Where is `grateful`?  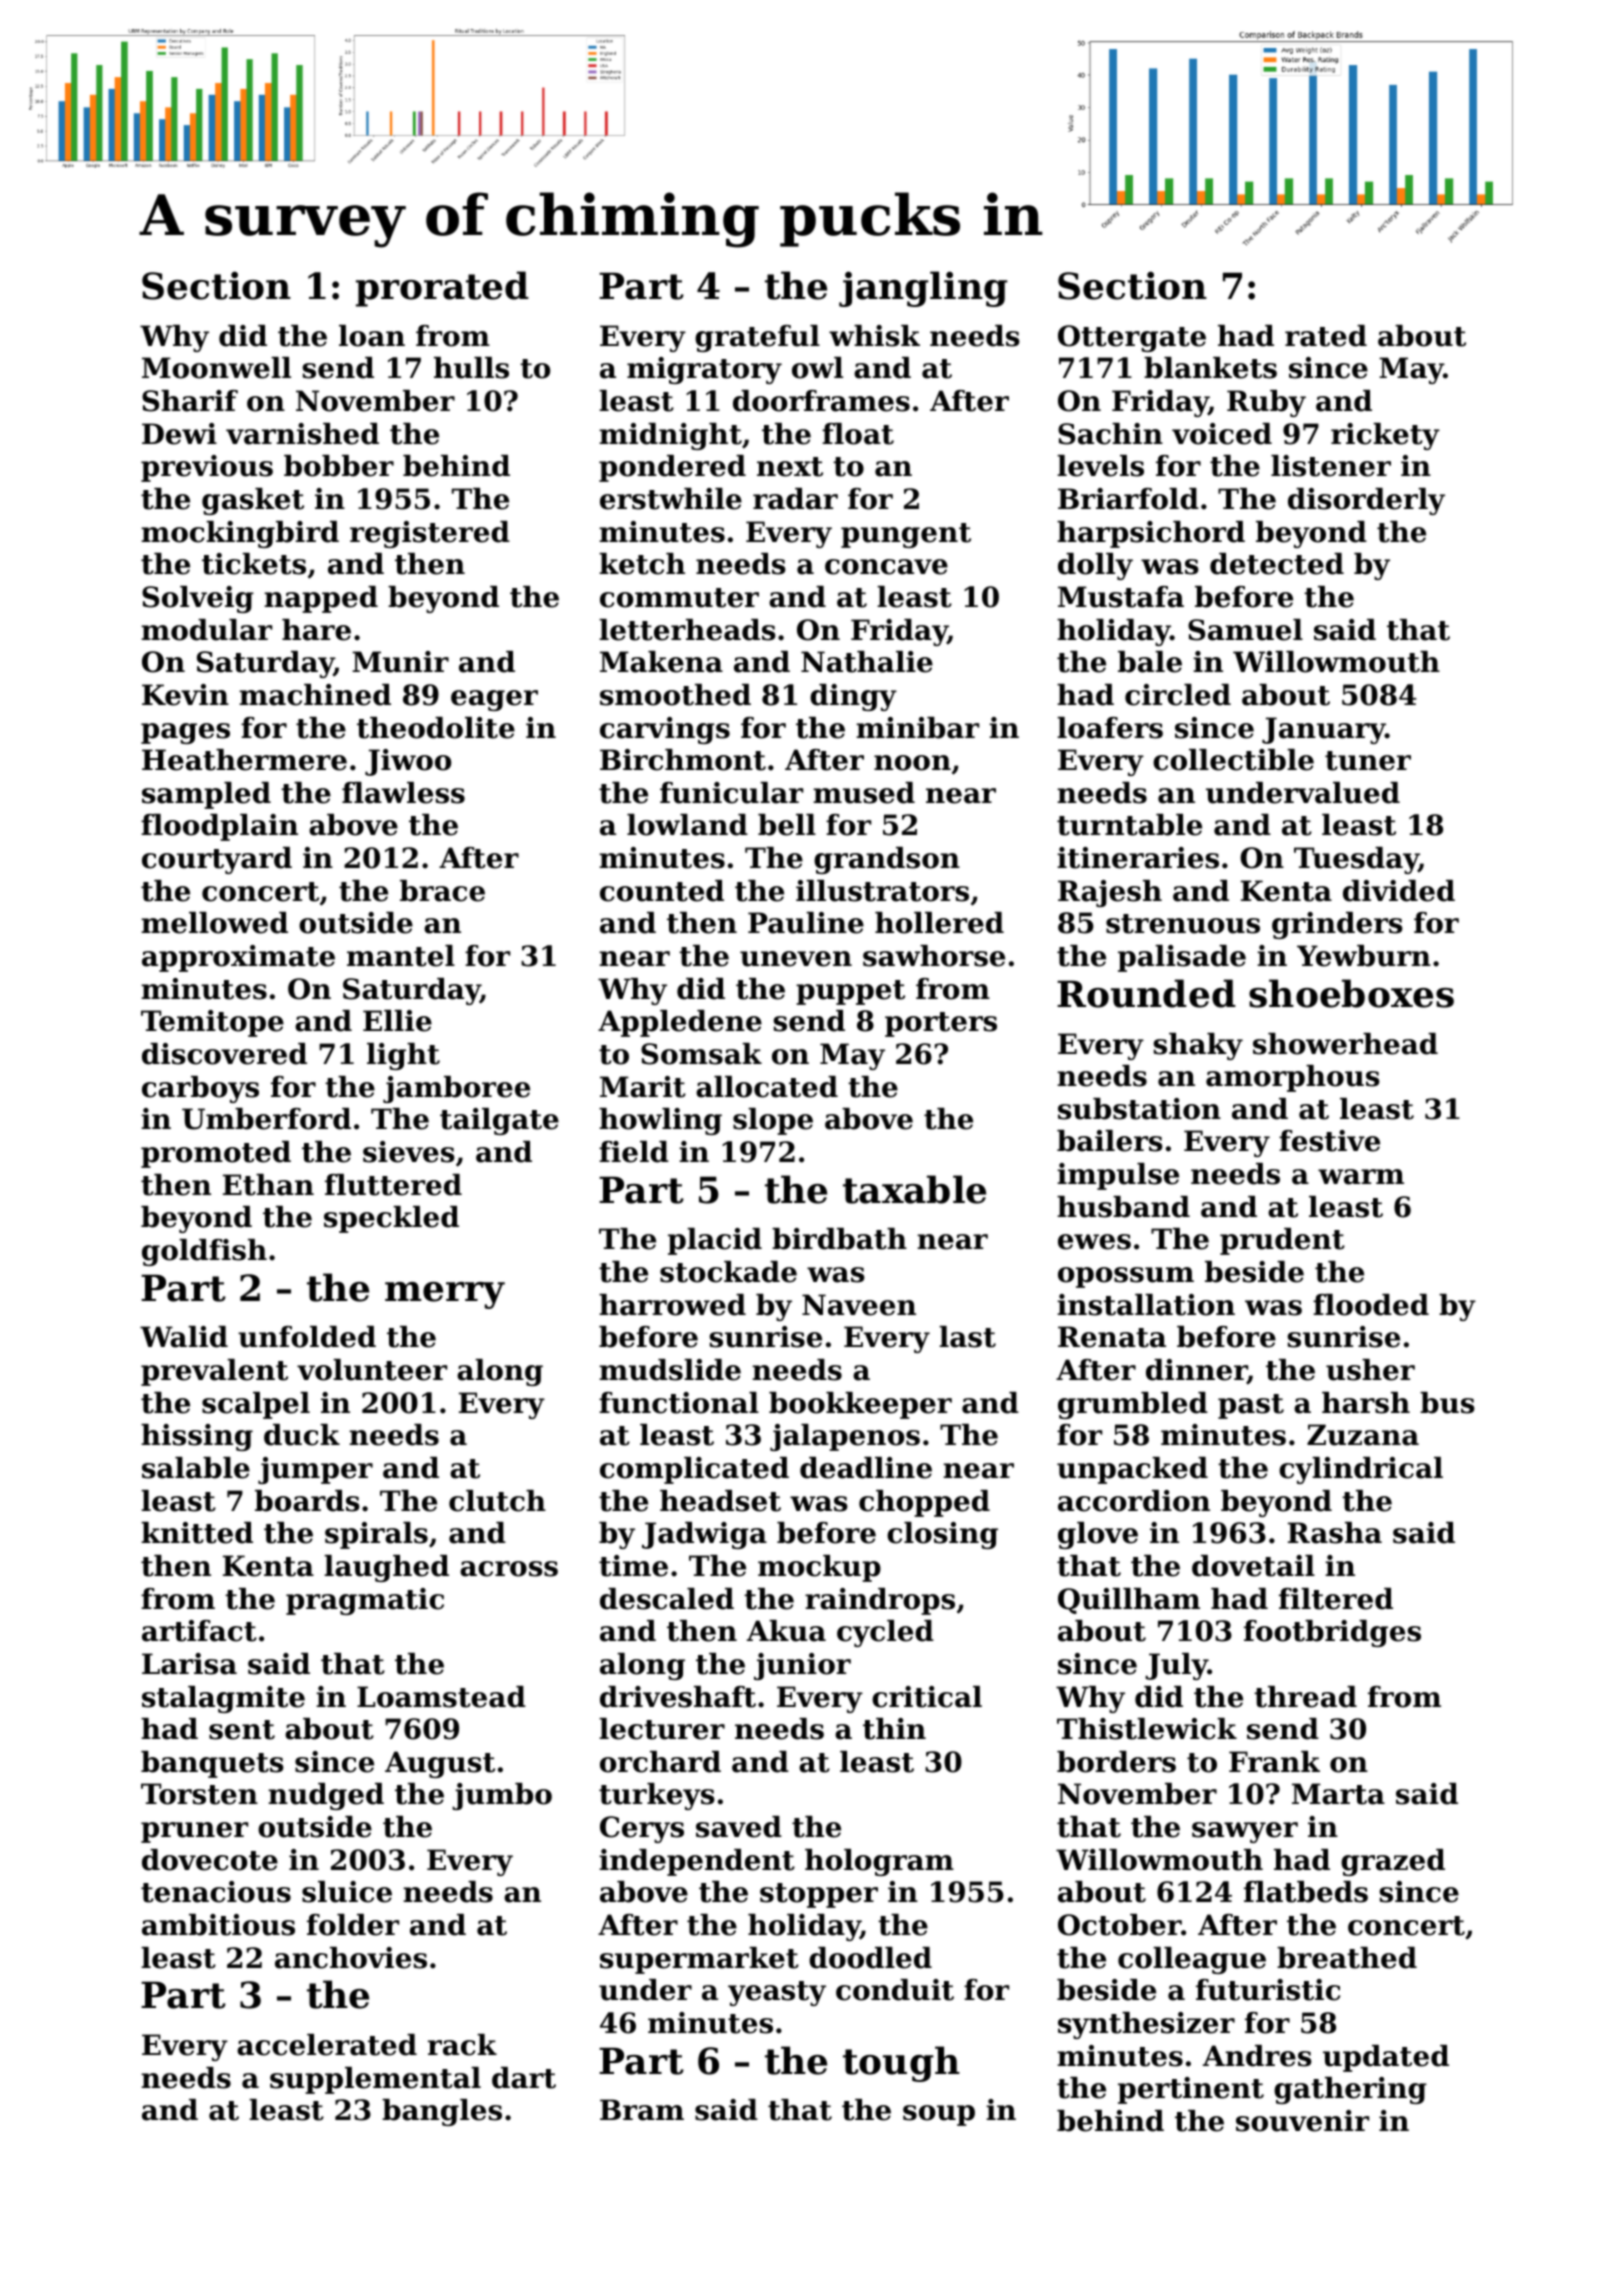 grateful is located at coordinates (757, 338).
